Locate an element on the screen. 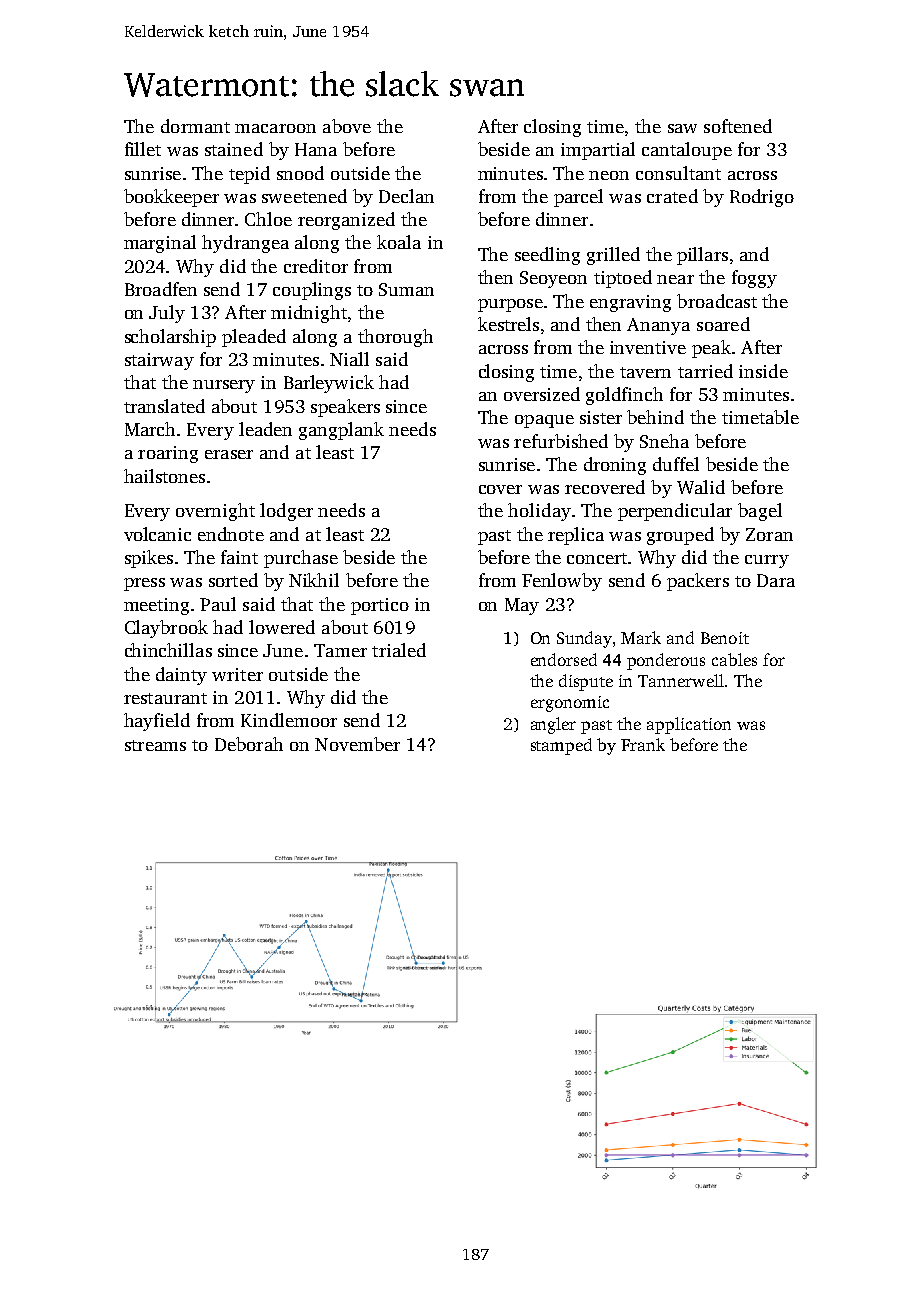 The height and width of the screenshot is (1308, 924). parcel is located at coordinates (578, 198).
